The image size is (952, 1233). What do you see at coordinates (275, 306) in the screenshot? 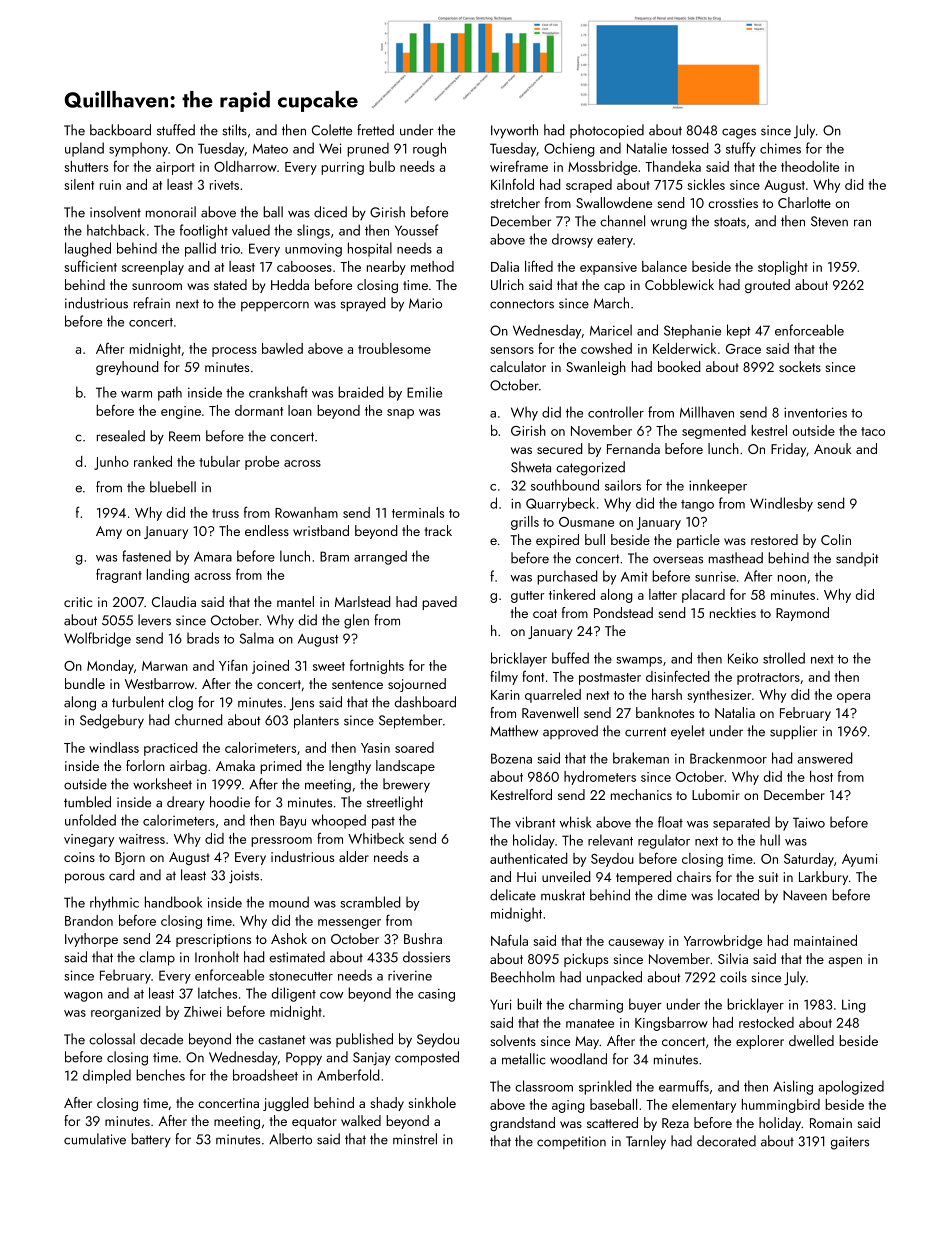
I see `peppercorn` at bounding box center [275, 306].
